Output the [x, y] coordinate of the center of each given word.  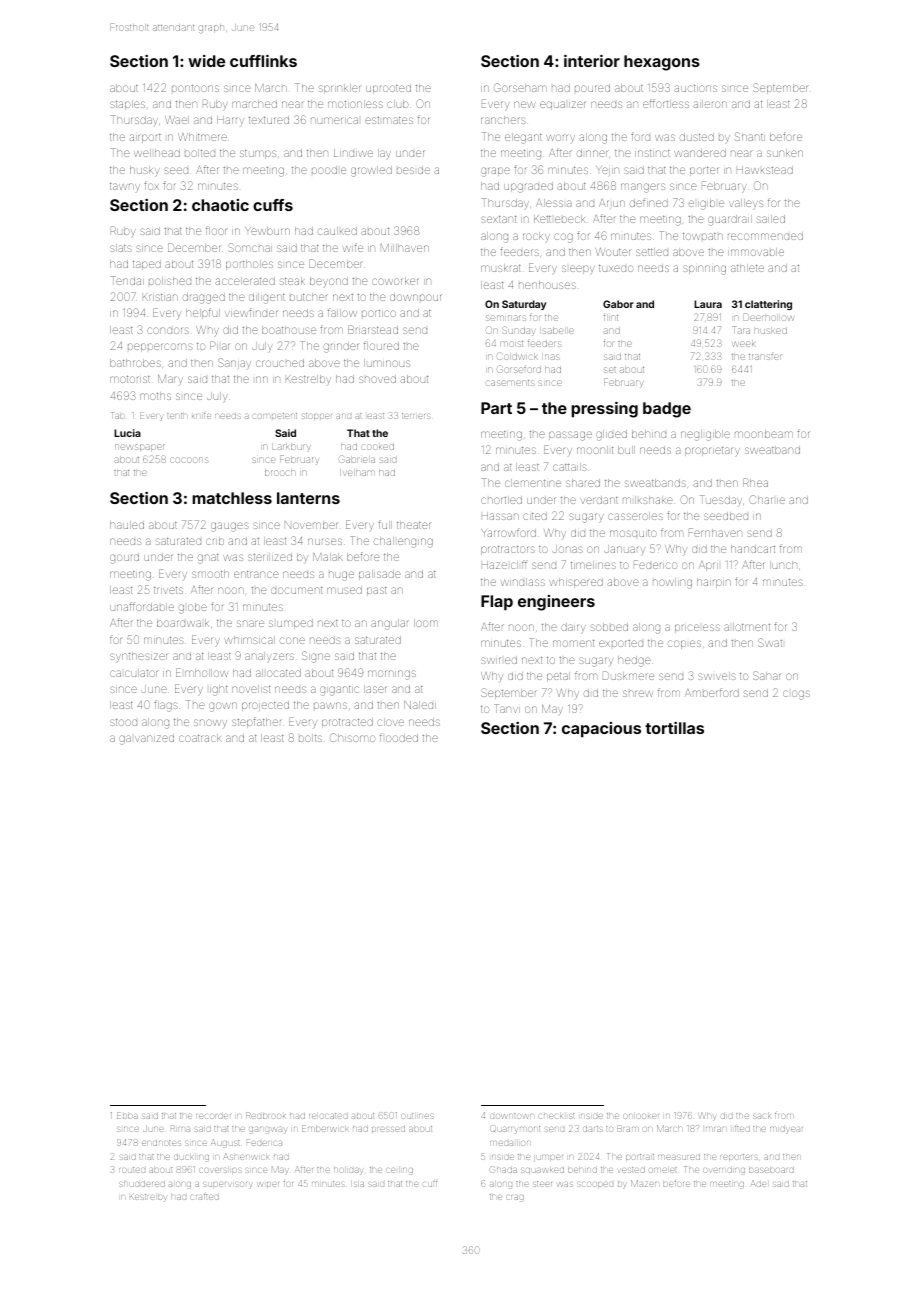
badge [667, 410]
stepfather [257, 722]
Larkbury [291, 447]
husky [145, 171]
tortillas [674, 728]
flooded [399, 737]
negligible [705, 435]
